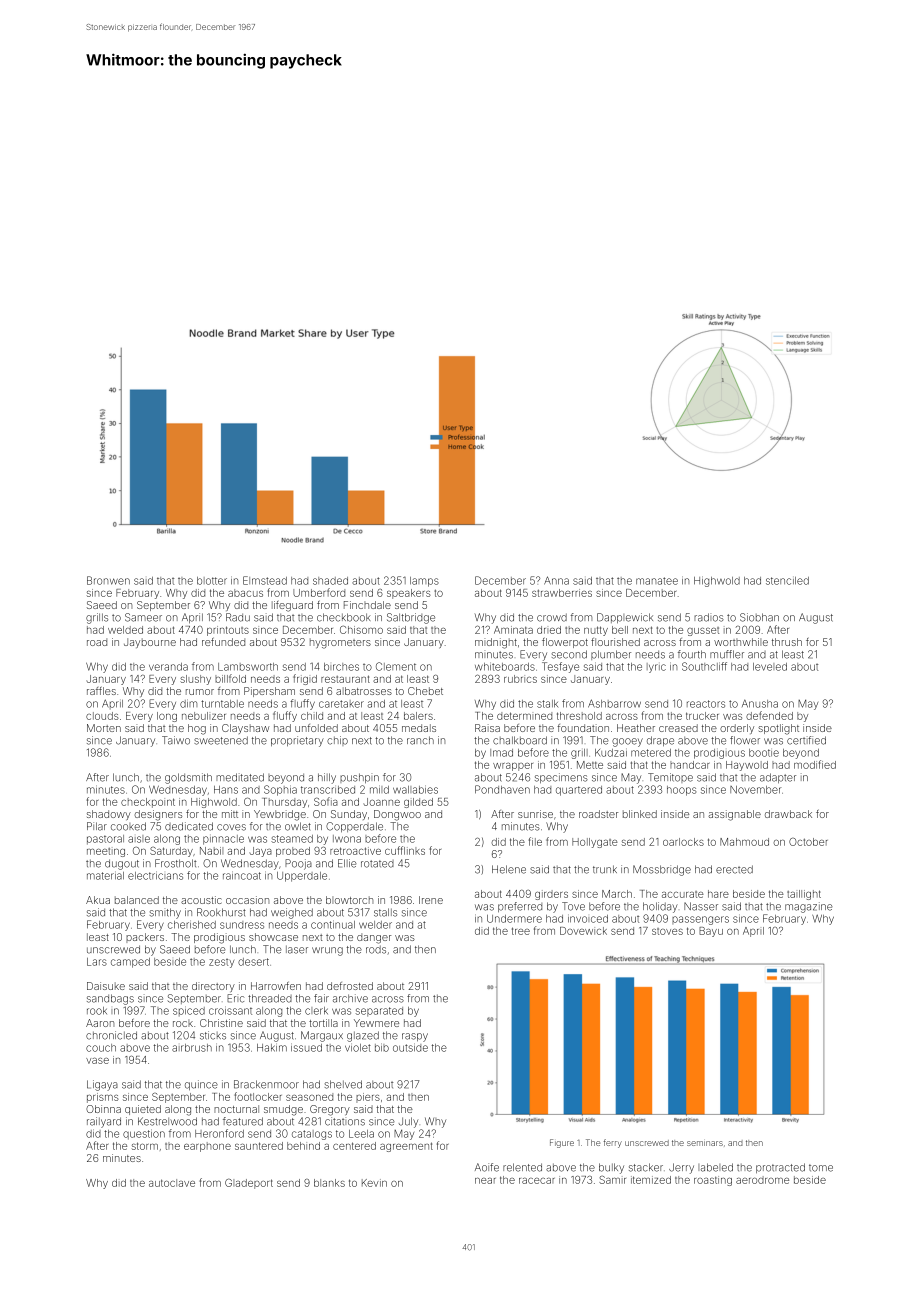 The image size is (924, 1308). I want to click on sweetened, so click(221, 740).
